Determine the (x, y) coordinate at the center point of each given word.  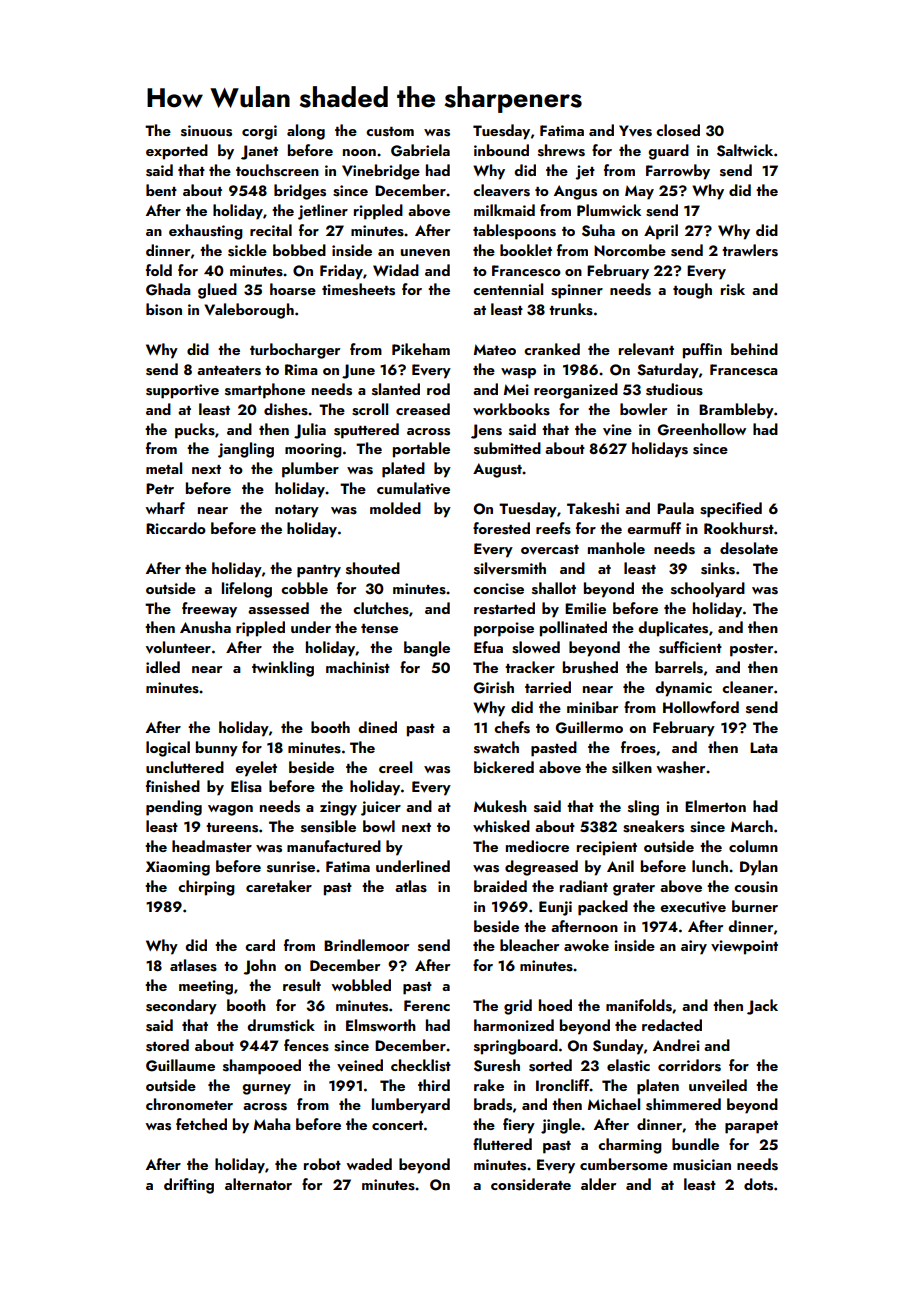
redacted (672, 1025)
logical (168, 749)
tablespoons (514, 232)
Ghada (168, 289)
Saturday (668, 371)
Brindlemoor (366, 945)
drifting (189, 1186)
